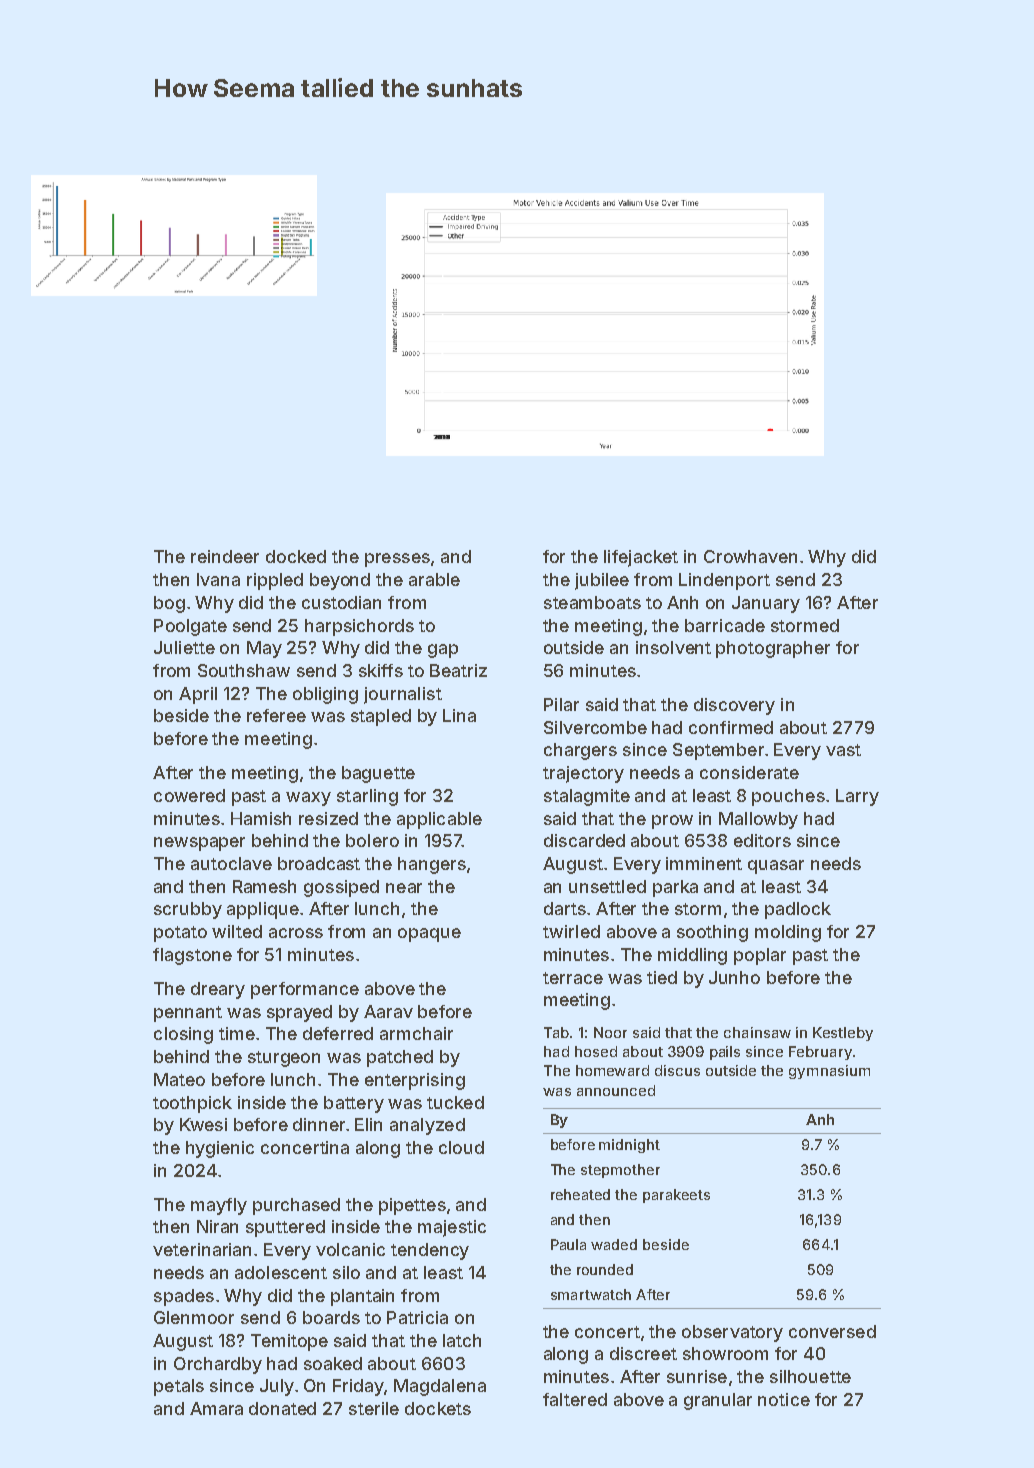  Describe the element at coordinates (202, 1249) in the document. I see `veterinarian` at that location.
